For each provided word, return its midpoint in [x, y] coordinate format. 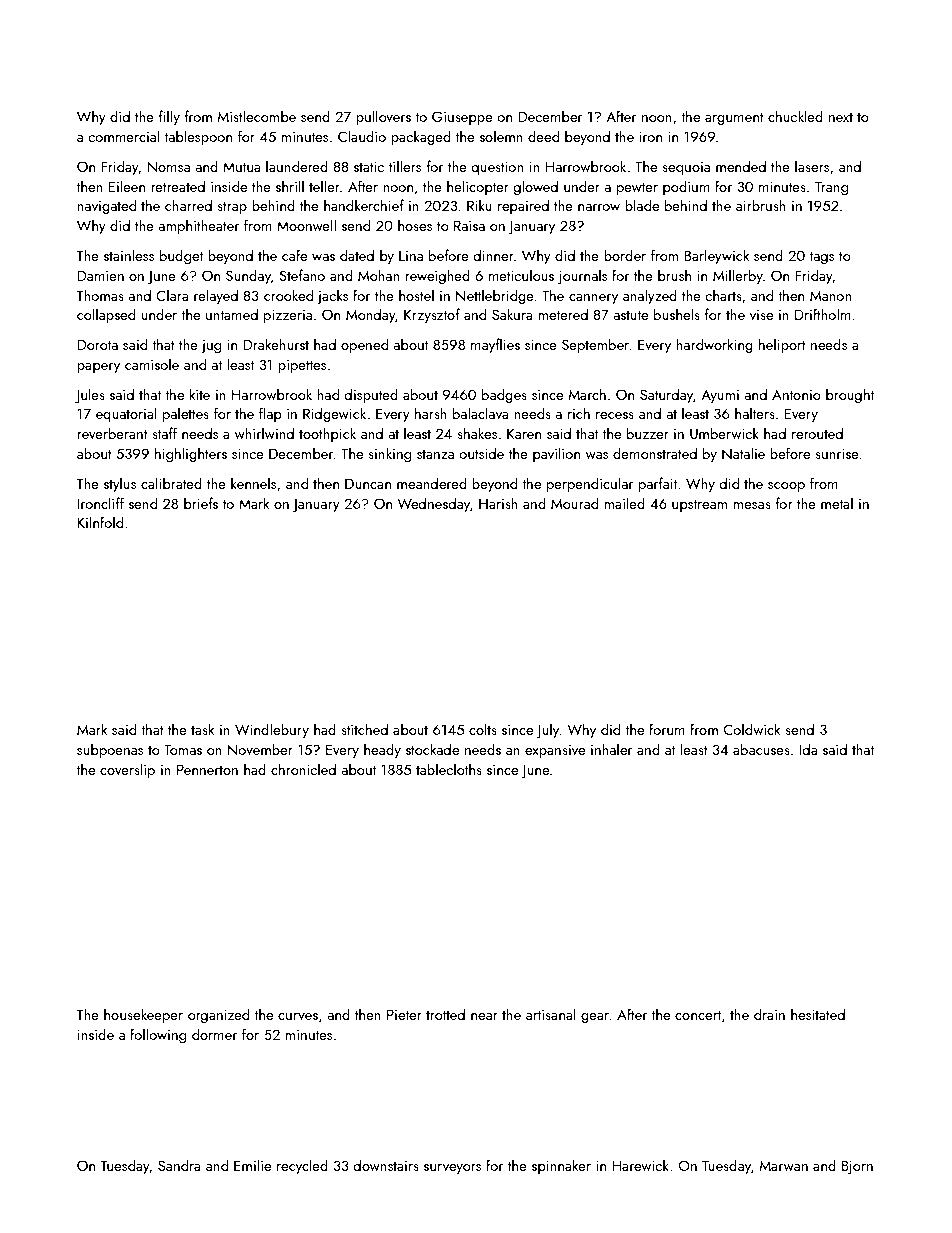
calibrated [171, 483]
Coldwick [752, 729]
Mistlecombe [257, 116]
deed [543, 136]
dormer [214, 1034]
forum [667, 729]
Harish [498, 503]
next [841, 117]
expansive [555, 751]
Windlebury [272, 730]
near [484, 1016]
